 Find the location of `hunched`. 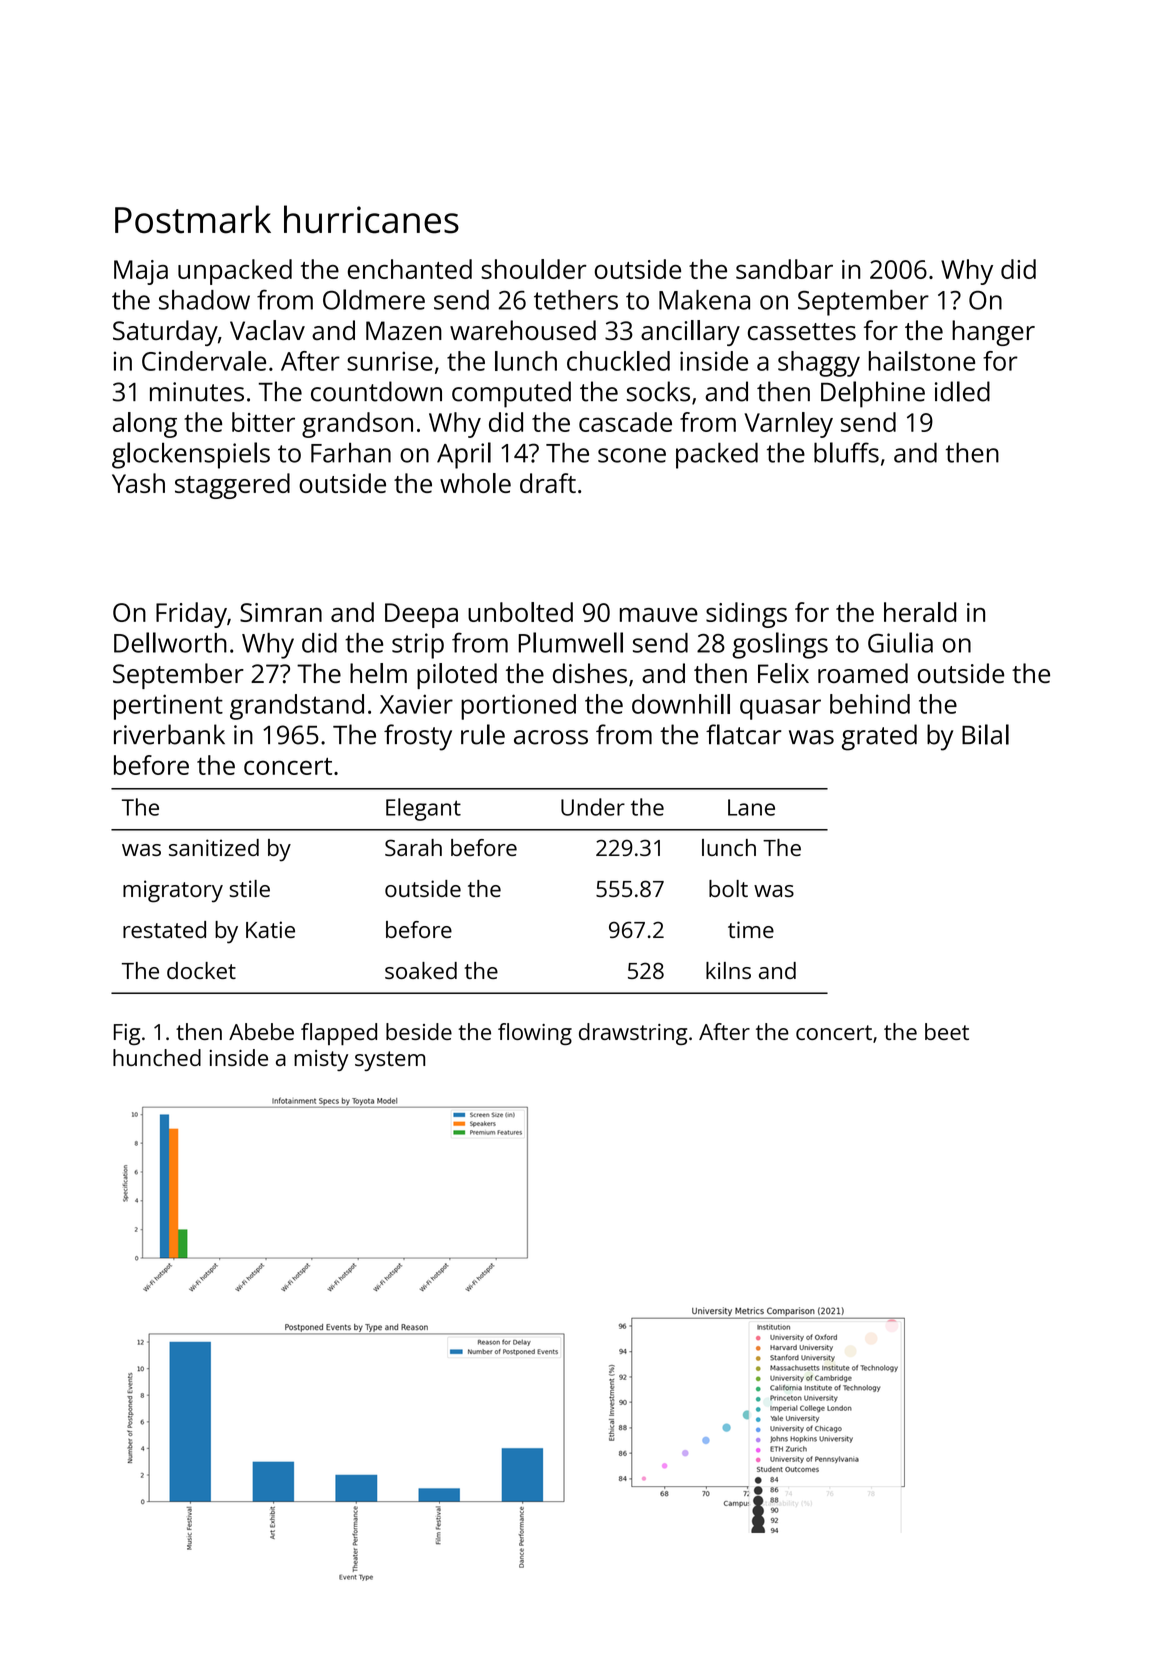

hunched is located at coordinates (157, 1057).
